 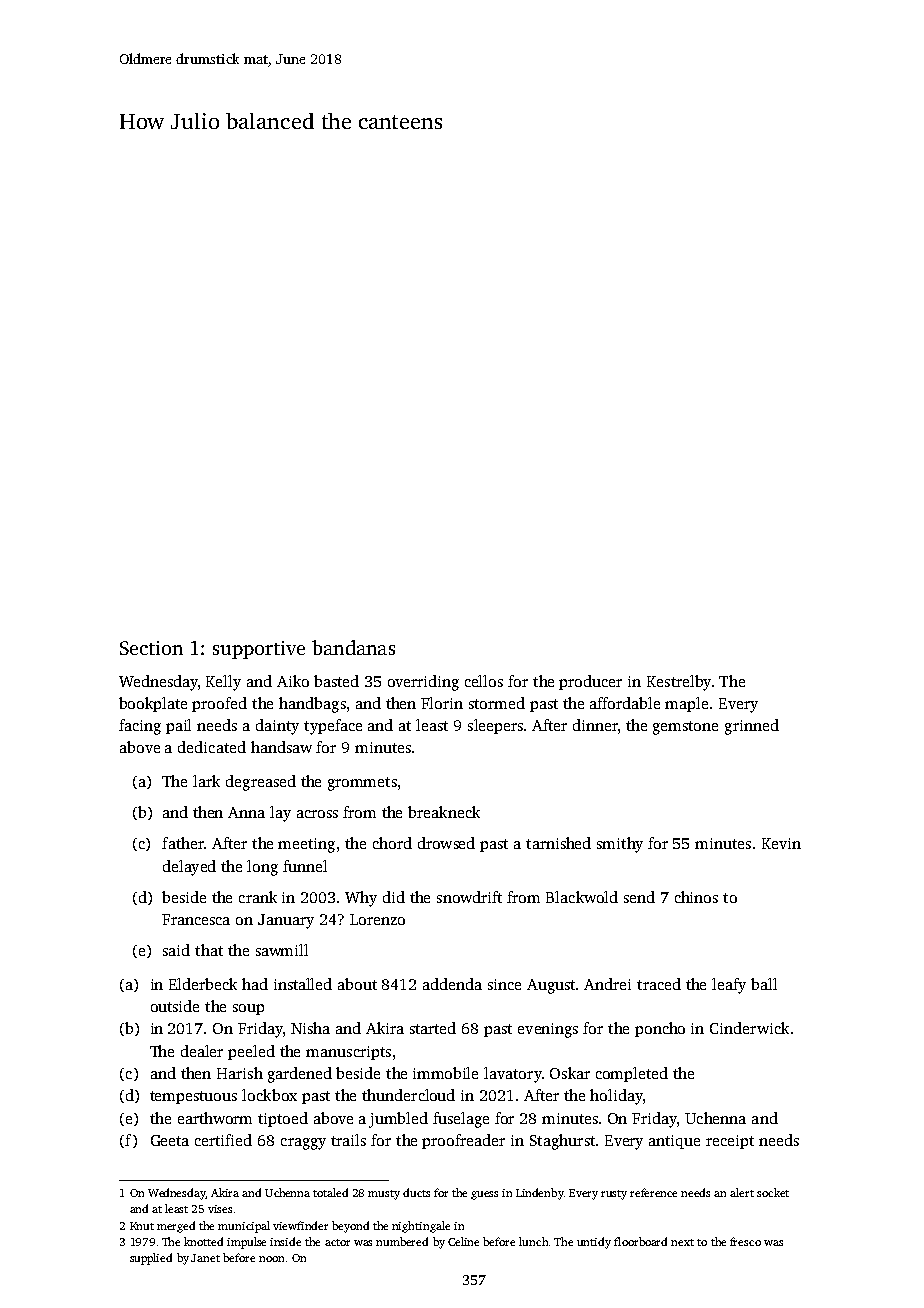 What do you see at coordinates (310, 1028) in the screenshot?
I see `Nisha` at bounding box center [310, 1028].
